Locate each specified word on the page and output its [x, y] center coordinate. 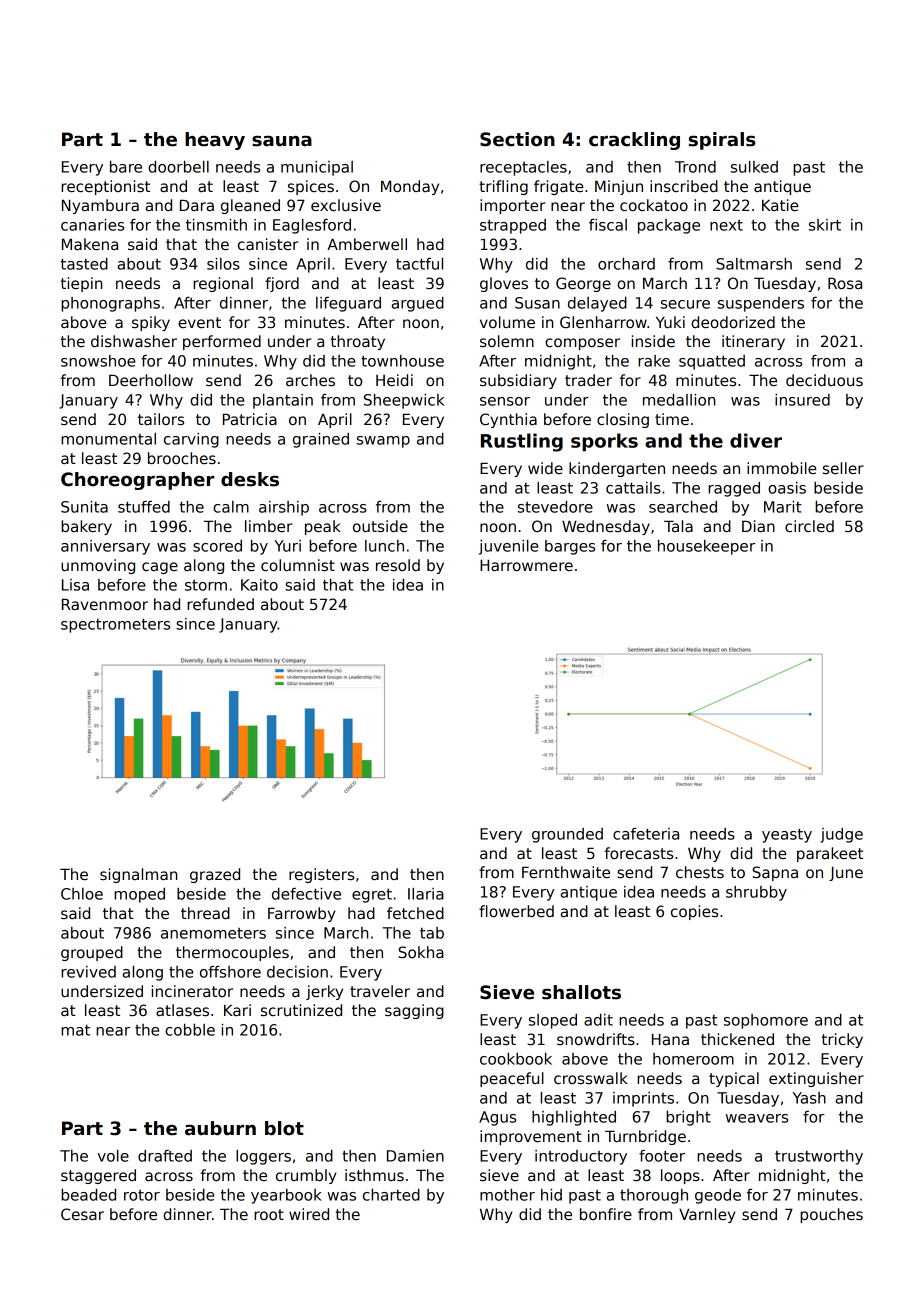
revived [88, 972]
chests [700, 872]
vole [113, 1156]
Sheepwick [404, 401]
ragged [734, 489]
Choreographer [138, 481]
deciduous [824, 380]
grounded [567, 835]
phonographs [110, 304]
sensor [505, 401]
